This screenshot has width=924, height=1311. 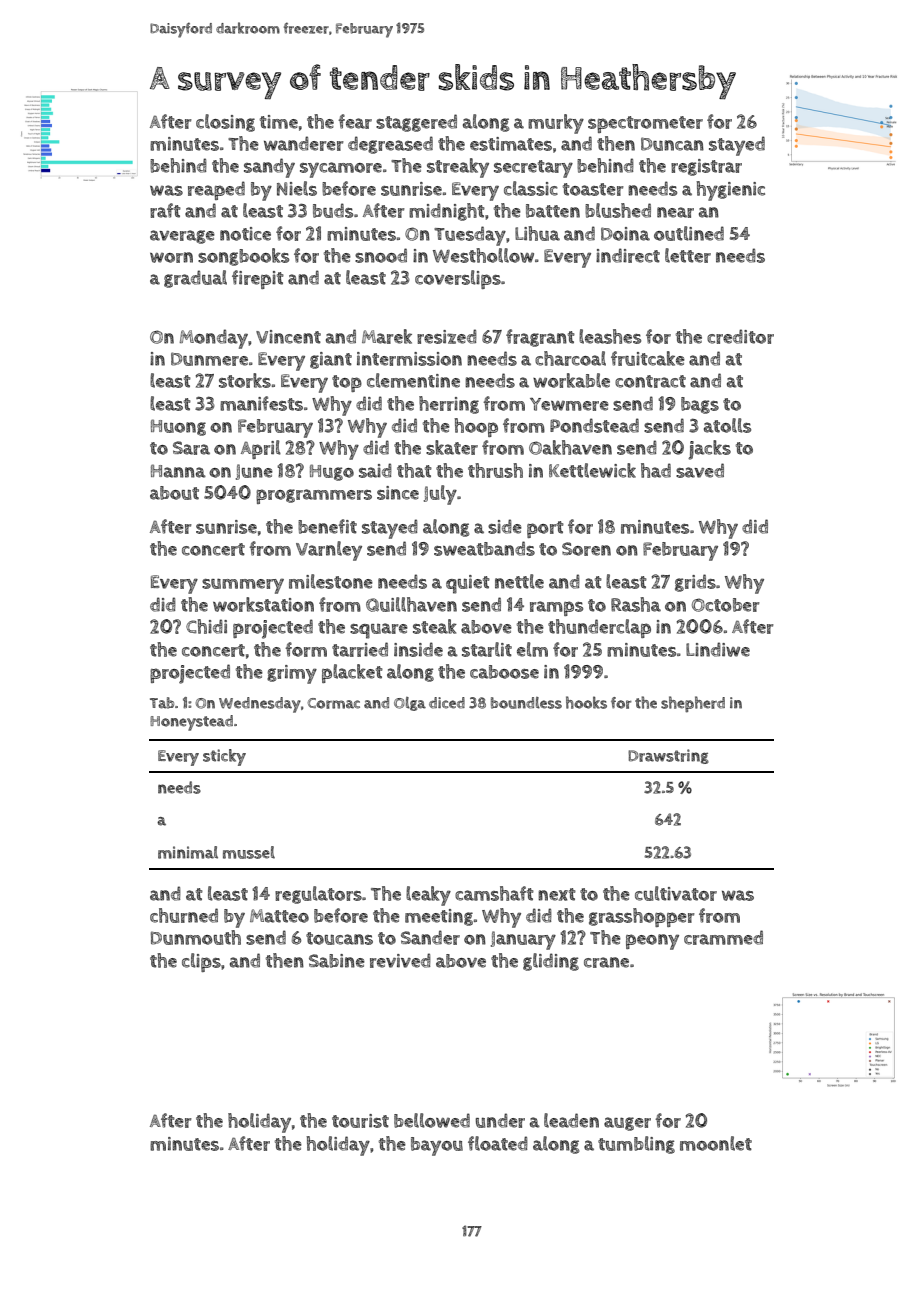 I want to click on Hanna, so click(x=178, y=471).
